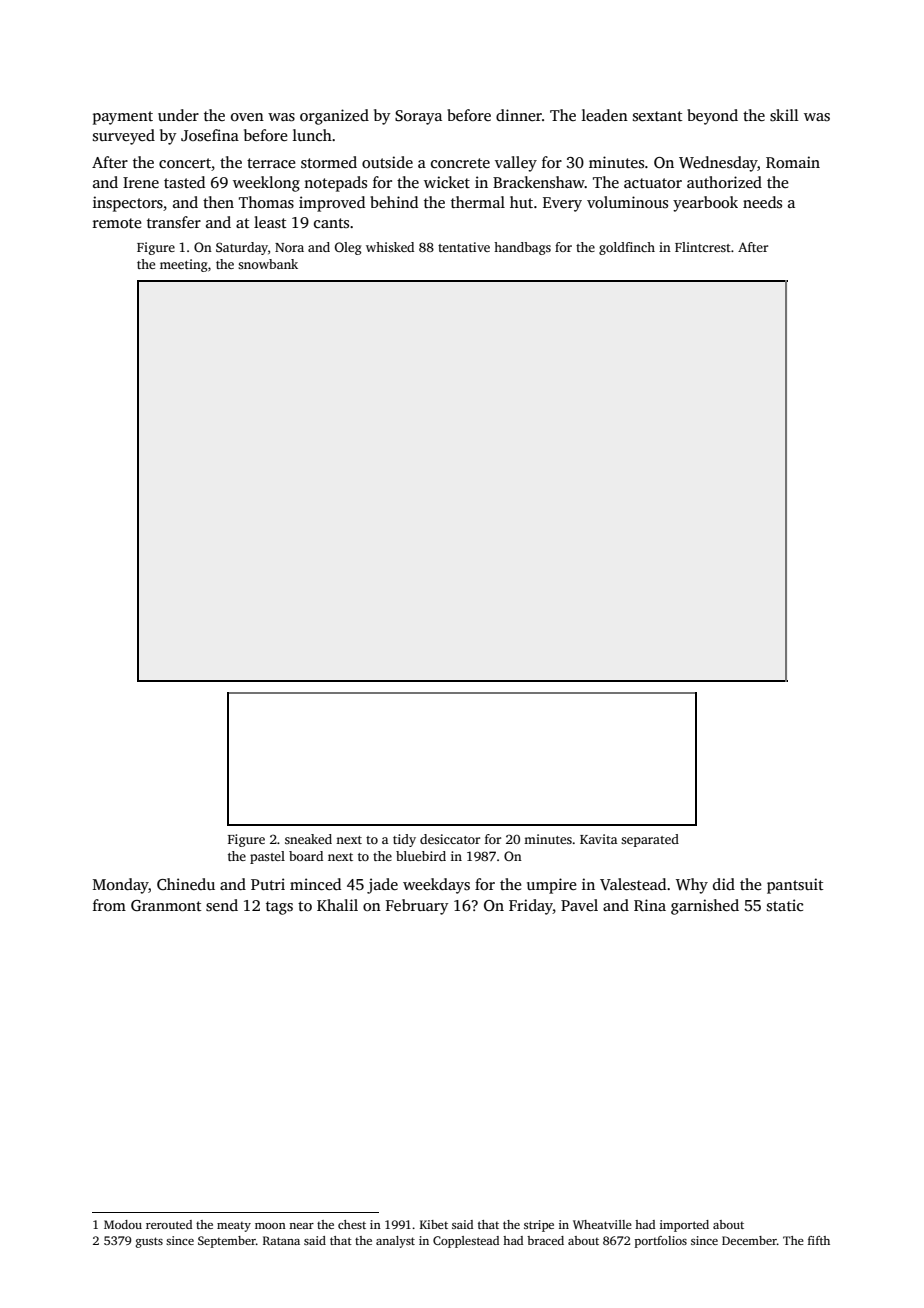 Image resolution: width=924 pixels, height=1308 pixels. I want to click on rerouted, so click(169, 1224).
